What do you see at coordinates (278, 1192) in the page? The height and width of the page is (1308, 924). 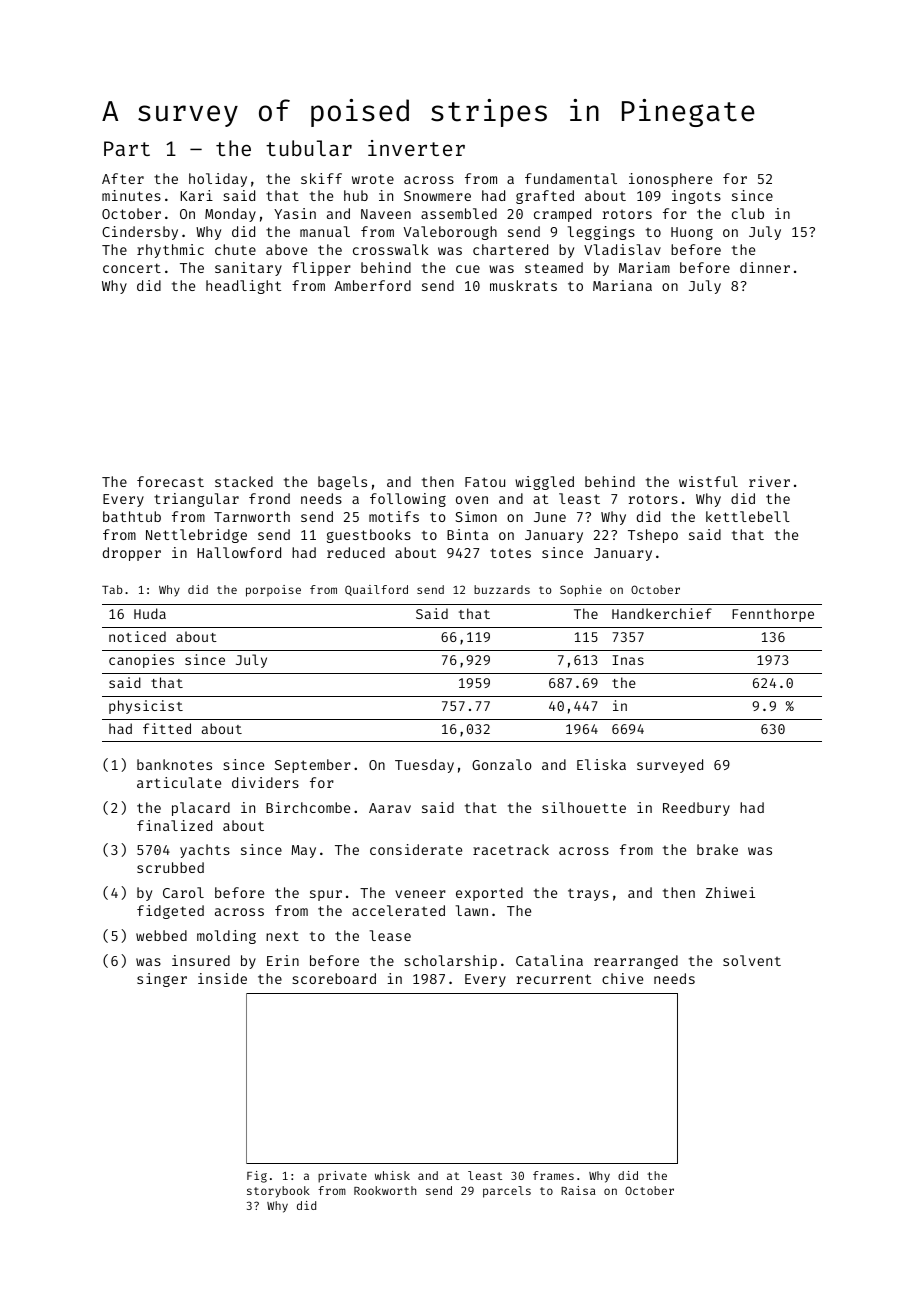 I see `storybook` at bounding box center [278, 1192].
